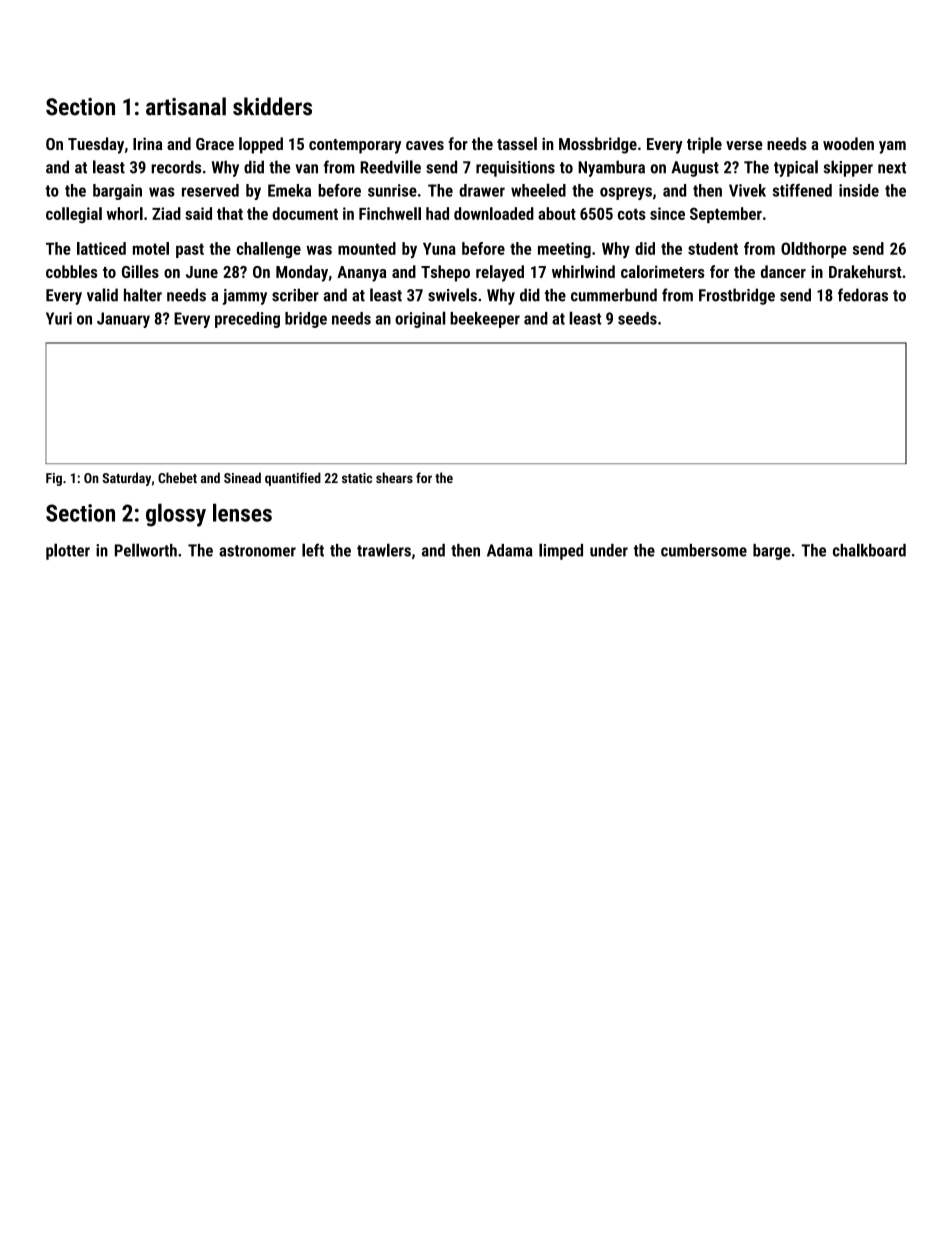 The height and width of the document is (1233, 952). What do you see at coordinates (272, 106) in the document?
I see `skidders` at bounding box center [272, 106].
